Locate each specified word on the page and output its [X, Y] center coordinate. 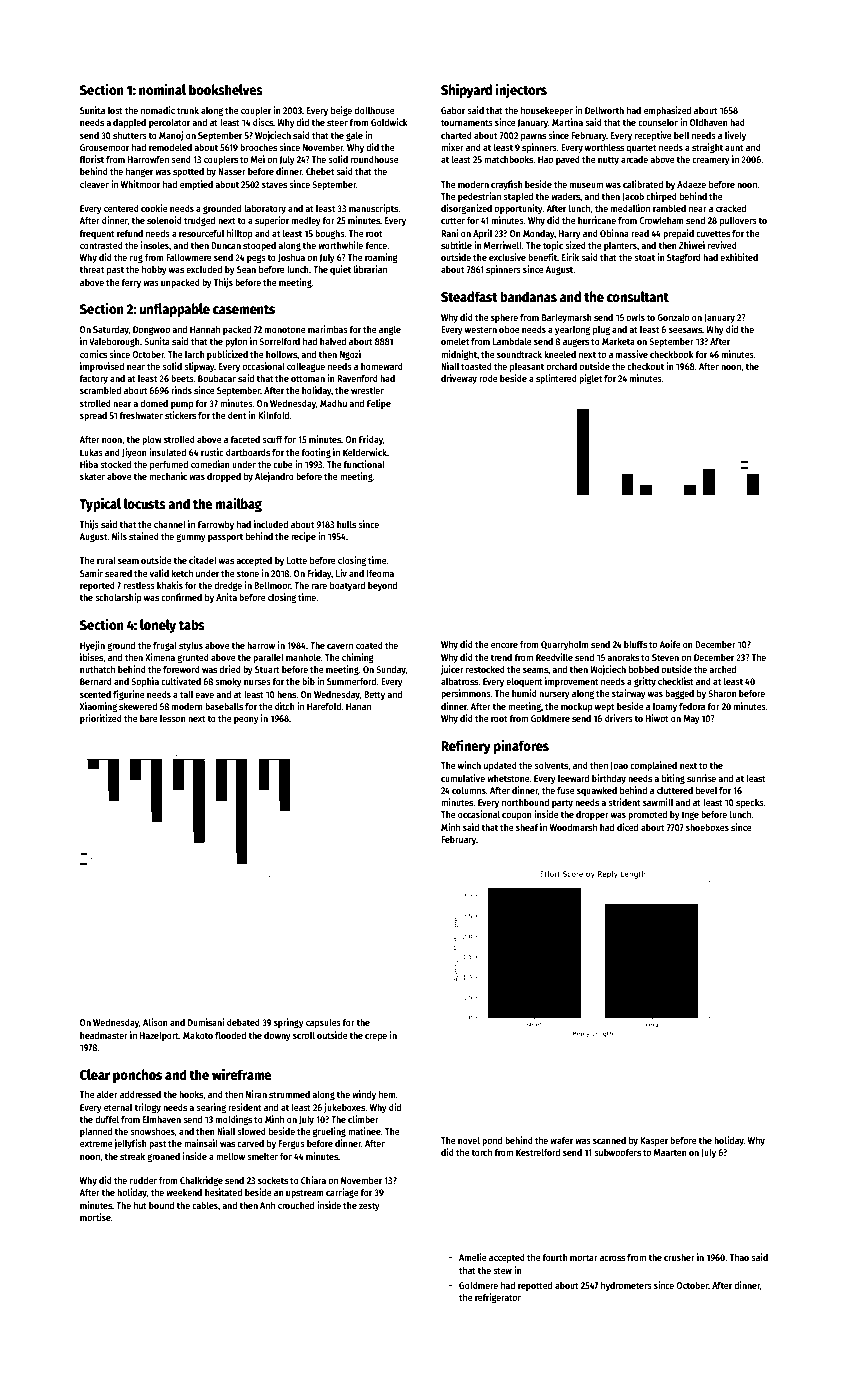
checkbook [672, 354]
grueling [329, 1132]
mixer [452, 147]
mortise [95, 1217]
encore [504, 645]
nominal [162, 89]
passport [225, 537]
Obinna [614, 233]
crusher [679, 1257]
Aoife [669, 644]
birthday [609, 779]
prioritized [101, 719]
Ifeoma [380, 573]
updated [500, 766]
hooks [191, 1094]
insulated [167, 452]
